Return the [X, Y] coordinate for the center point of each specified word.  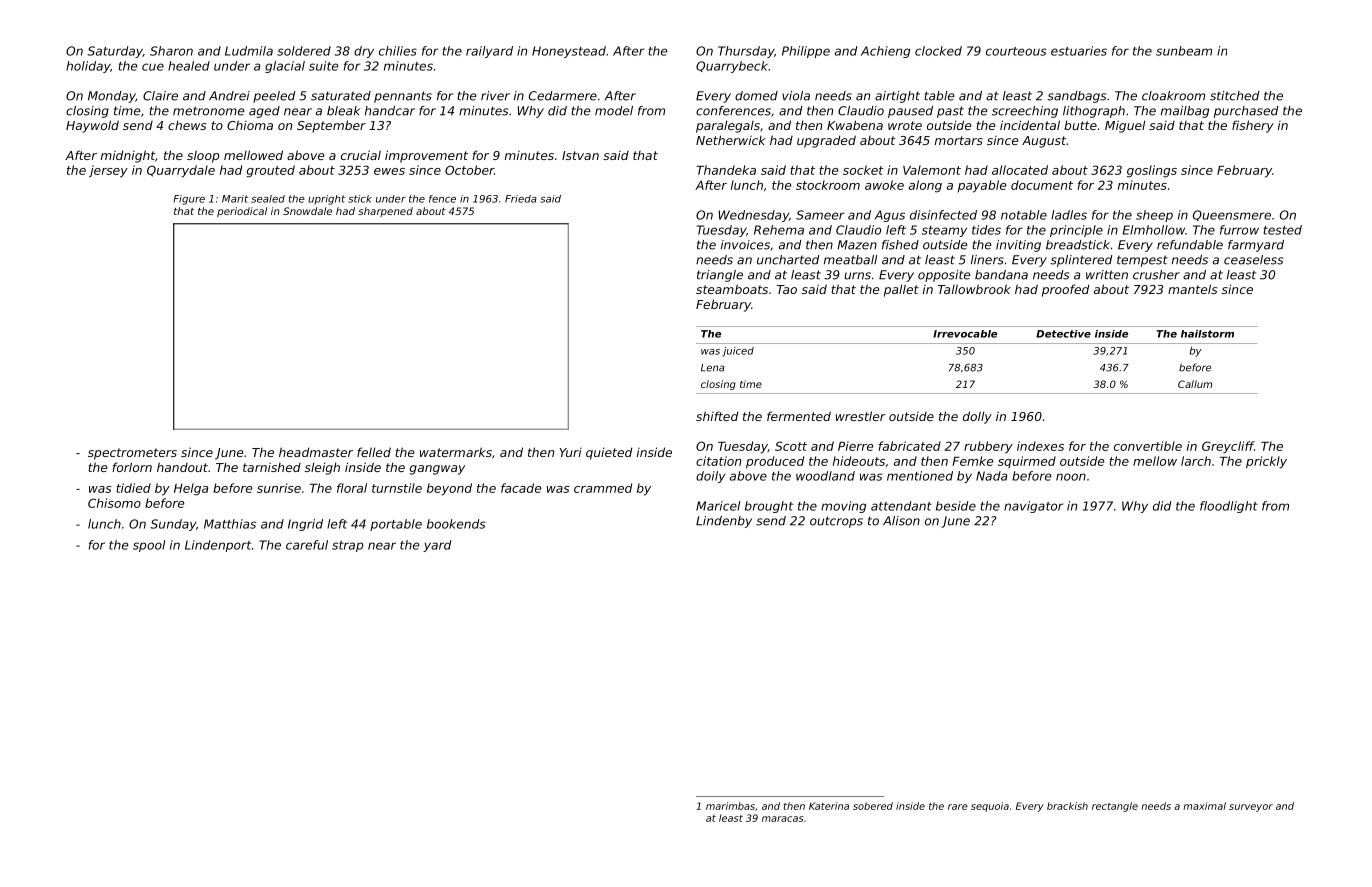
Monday [112, 97]
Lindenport [218, 546]
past [950, 112]
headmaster [316, 452]
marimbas [730, 806]
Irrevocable [965, 334]
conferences [733, 111]
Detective [1063, 334]
